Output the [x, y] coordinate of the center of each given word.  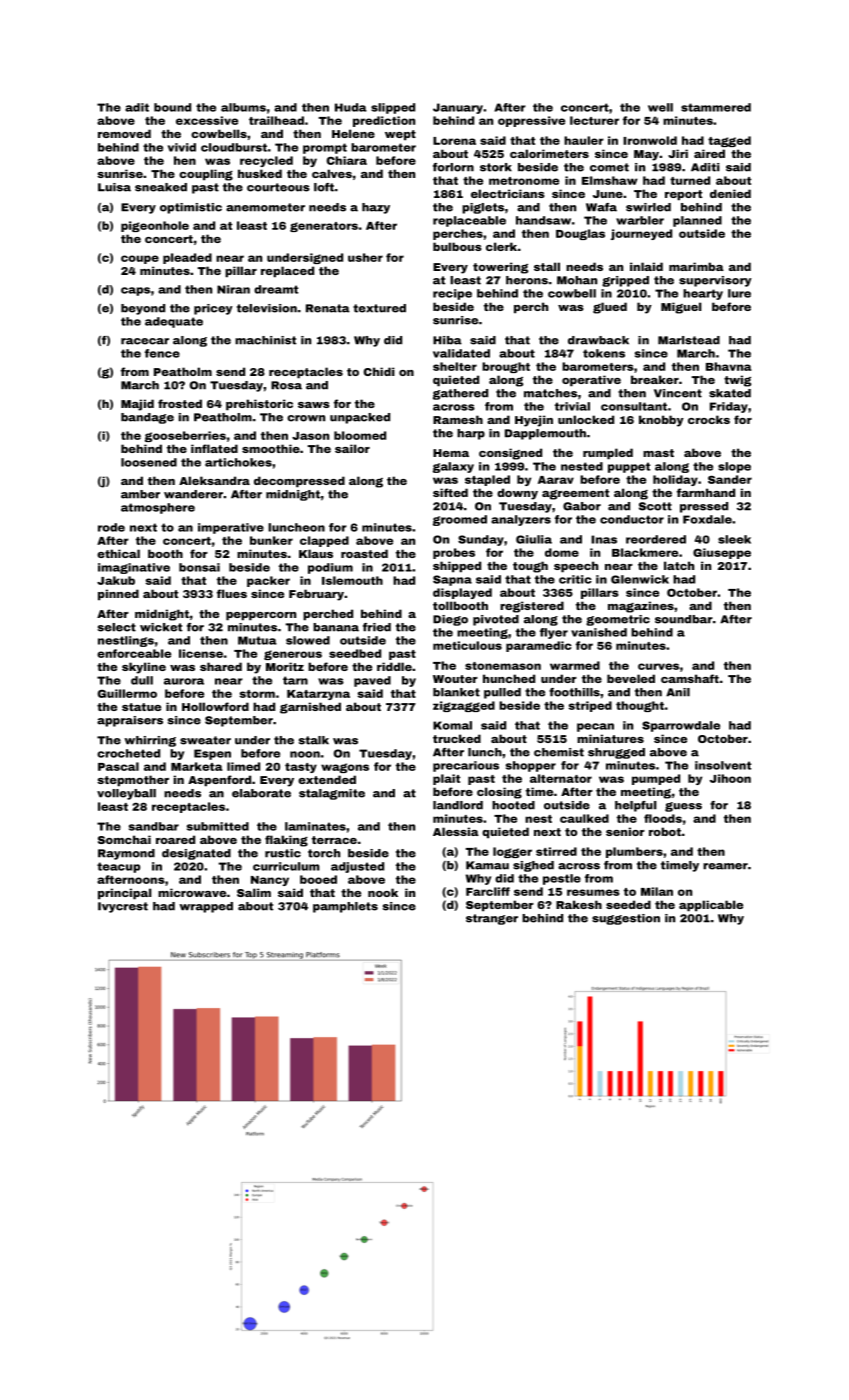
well [660, 107]
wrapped [206, 907]
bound [172, 107]
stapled [487, 480]
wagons [345, 768]
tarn [295, 680]
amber [140, 494]
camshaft [690, 678]
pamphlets [345, 907]
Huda [351, 107]
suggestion [626, 919]
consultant [634, 406]
